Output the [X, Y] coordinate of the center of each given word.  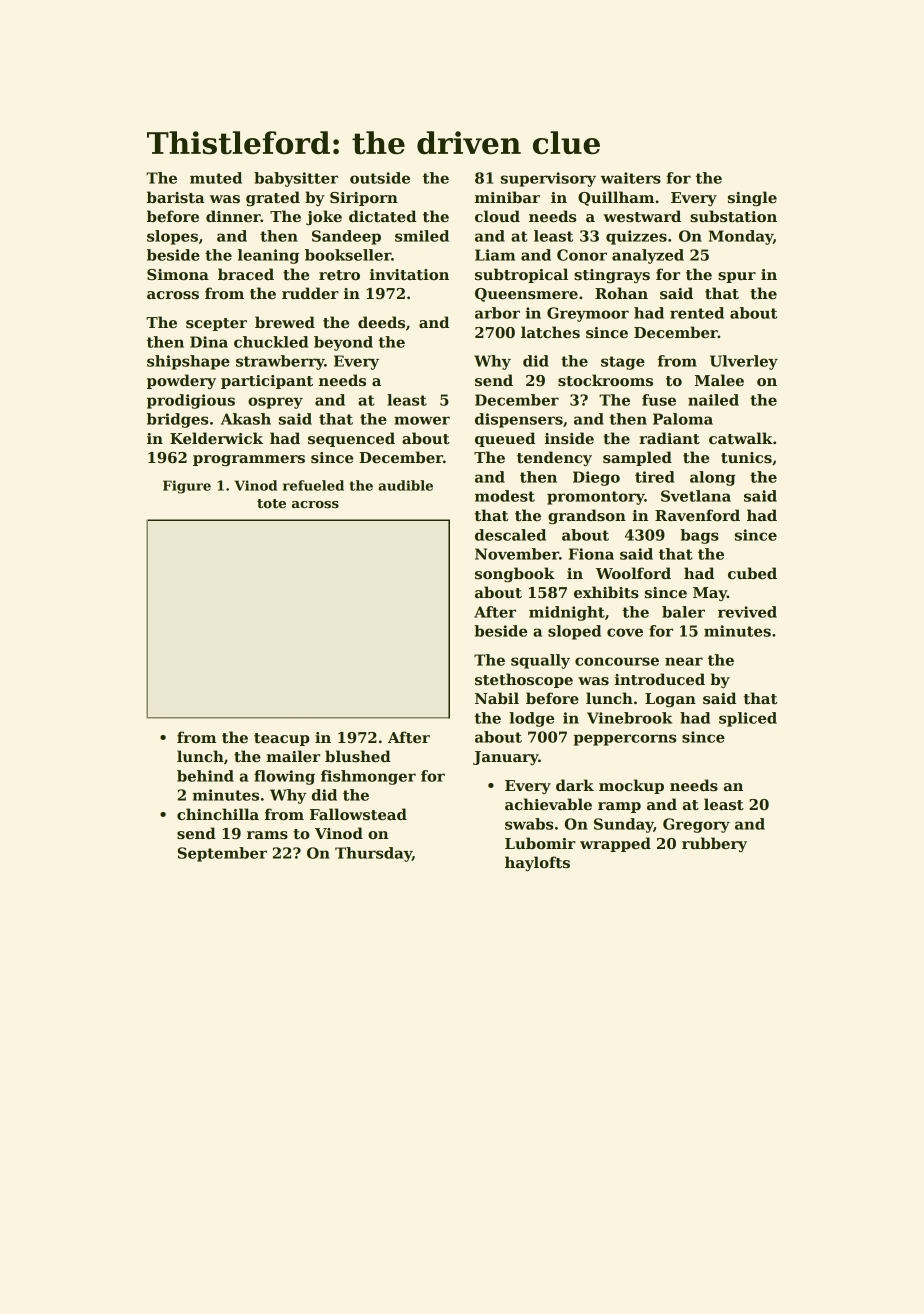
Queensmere [526, 295]
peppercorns [624, 740]
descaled [510, 535]
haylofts [537, 863]
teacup [282, 739]
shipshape [188, 362]
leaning [268, 256]
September [222, 854]
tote [271, 503]
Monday [741, 237]
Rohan [621, 293]
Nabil [497, 698]
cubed [752, 573]
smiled [422, 236]
